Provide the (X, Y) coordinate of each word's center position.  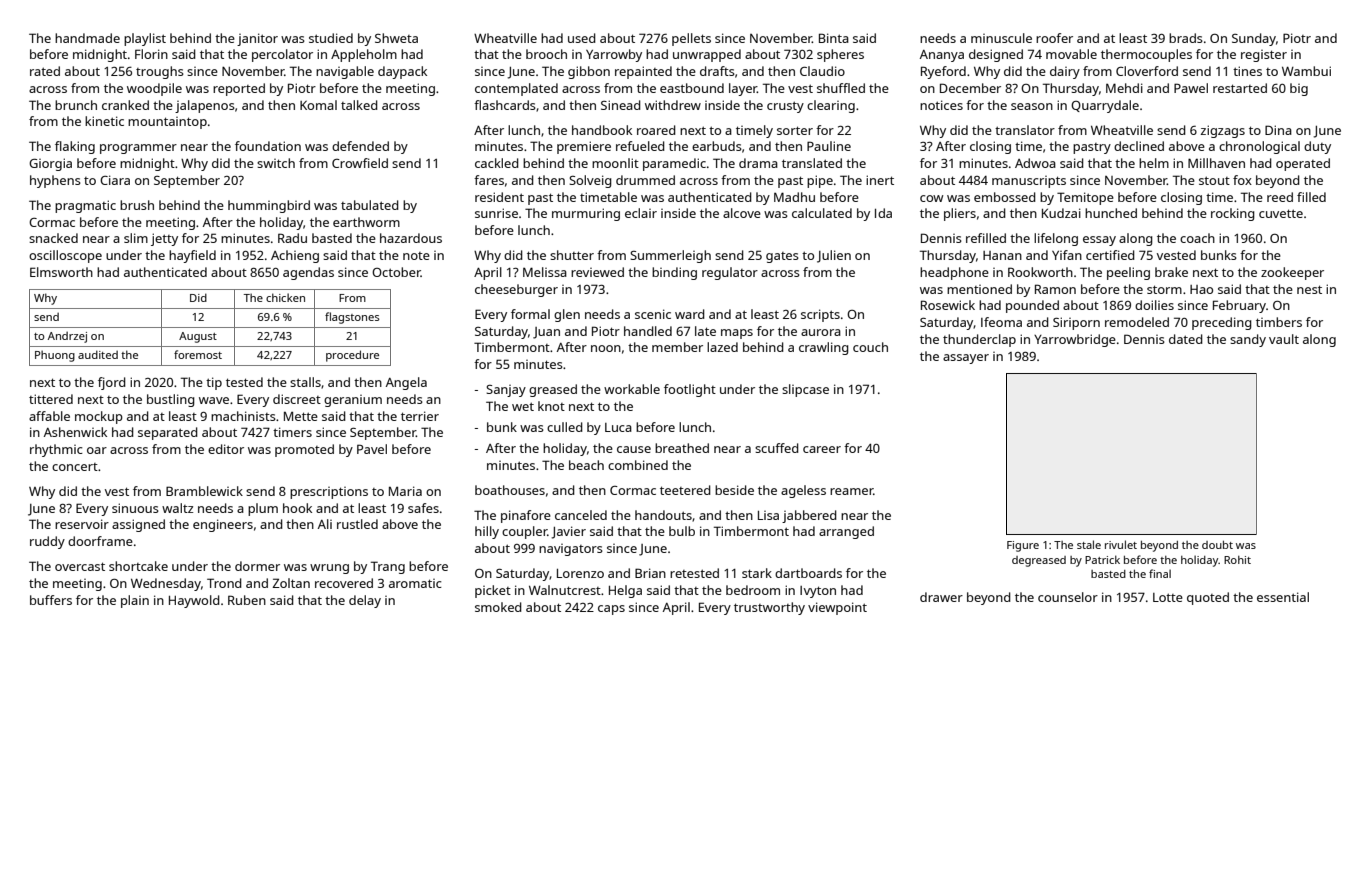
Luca (618, 427)
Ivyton (818, 592)
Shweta (396, 38)
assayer (966, 359)
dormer (257, 566)
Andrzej (67, 337)
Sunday (1254, 39)
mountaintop (167, 123)
